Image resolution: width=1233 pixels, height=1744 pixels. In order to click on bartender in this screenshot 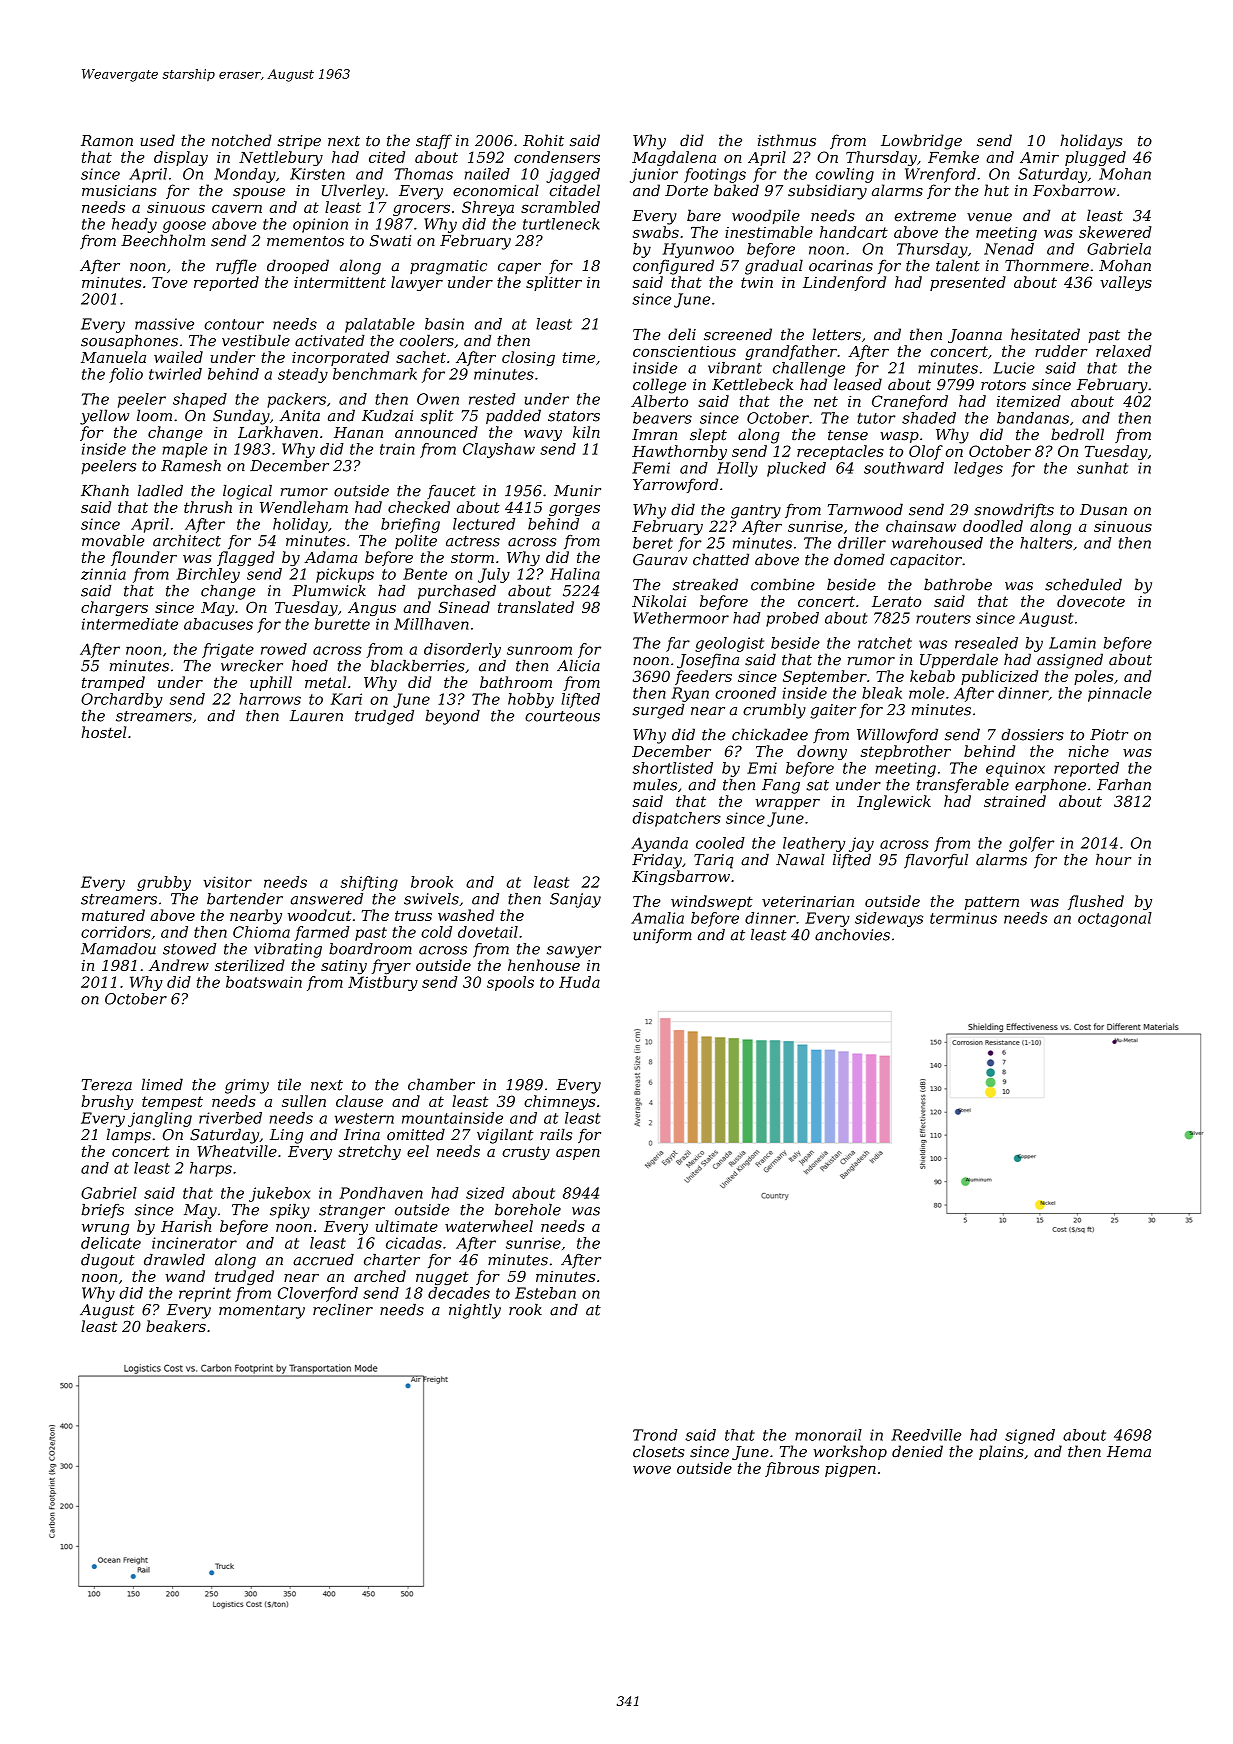, I will do `click(245, 899)`.
